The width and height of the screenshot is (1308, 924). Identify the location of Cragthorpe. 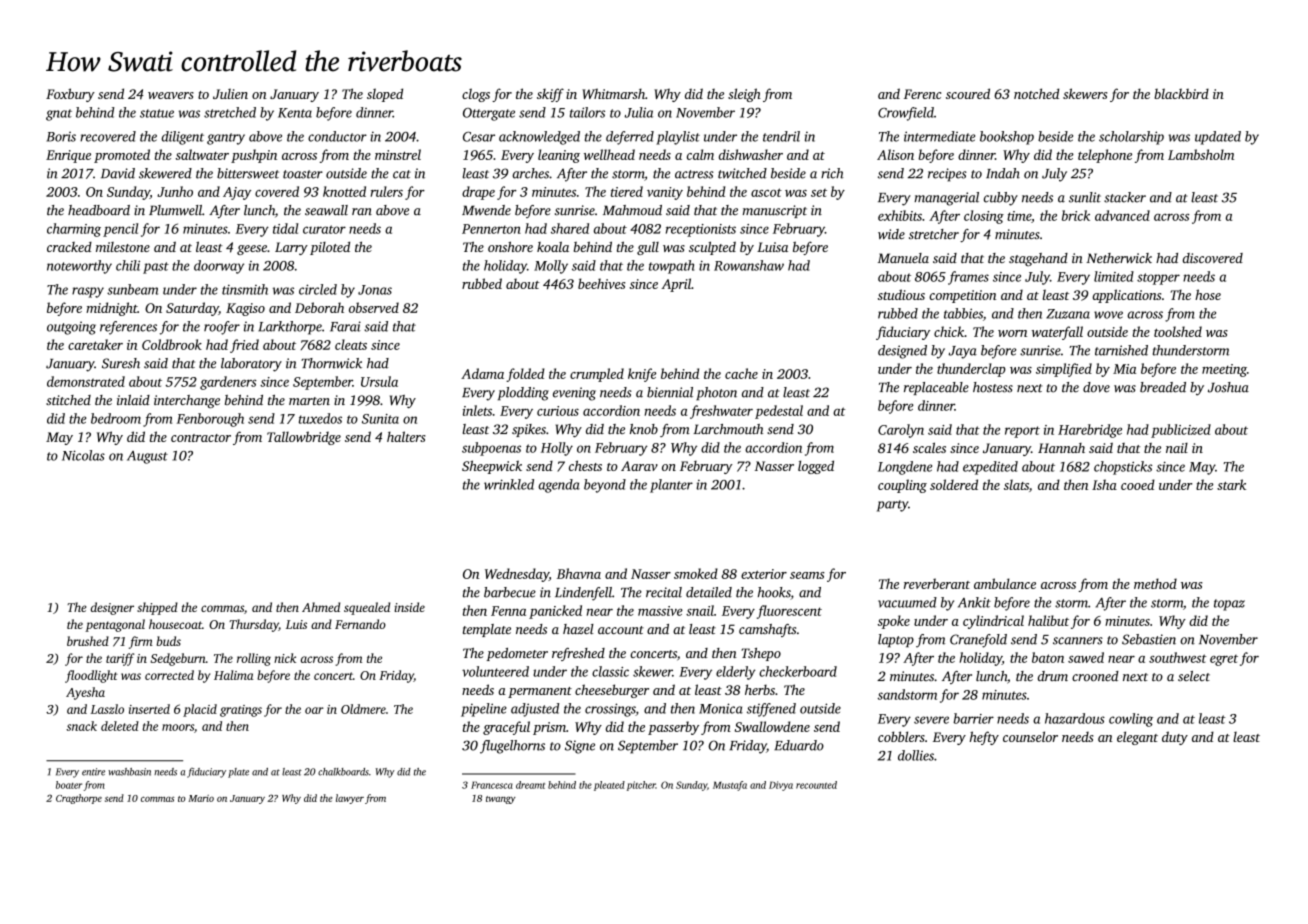
(79, 799).
